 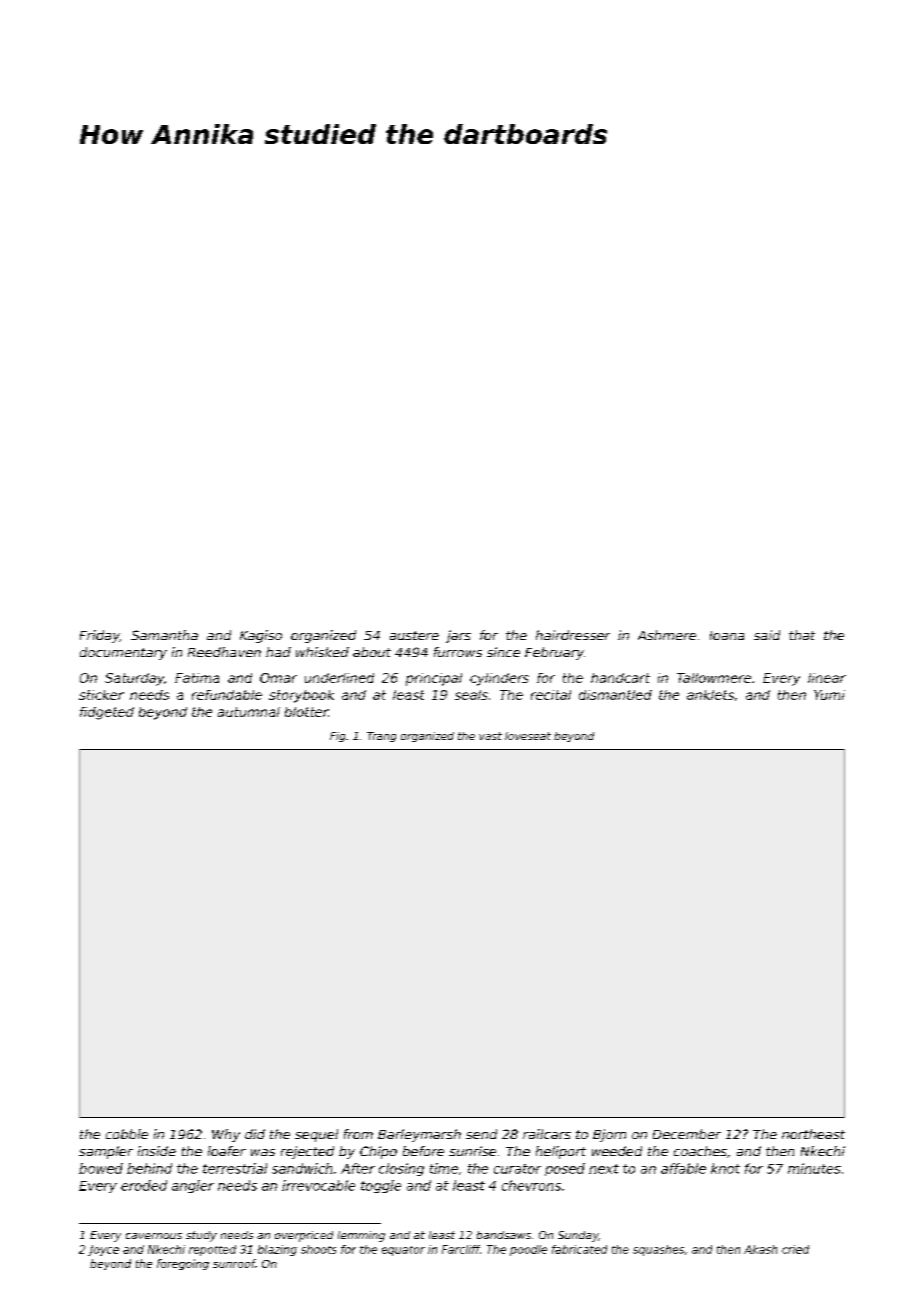 I want to click on February, so click(x=554, y=653).
